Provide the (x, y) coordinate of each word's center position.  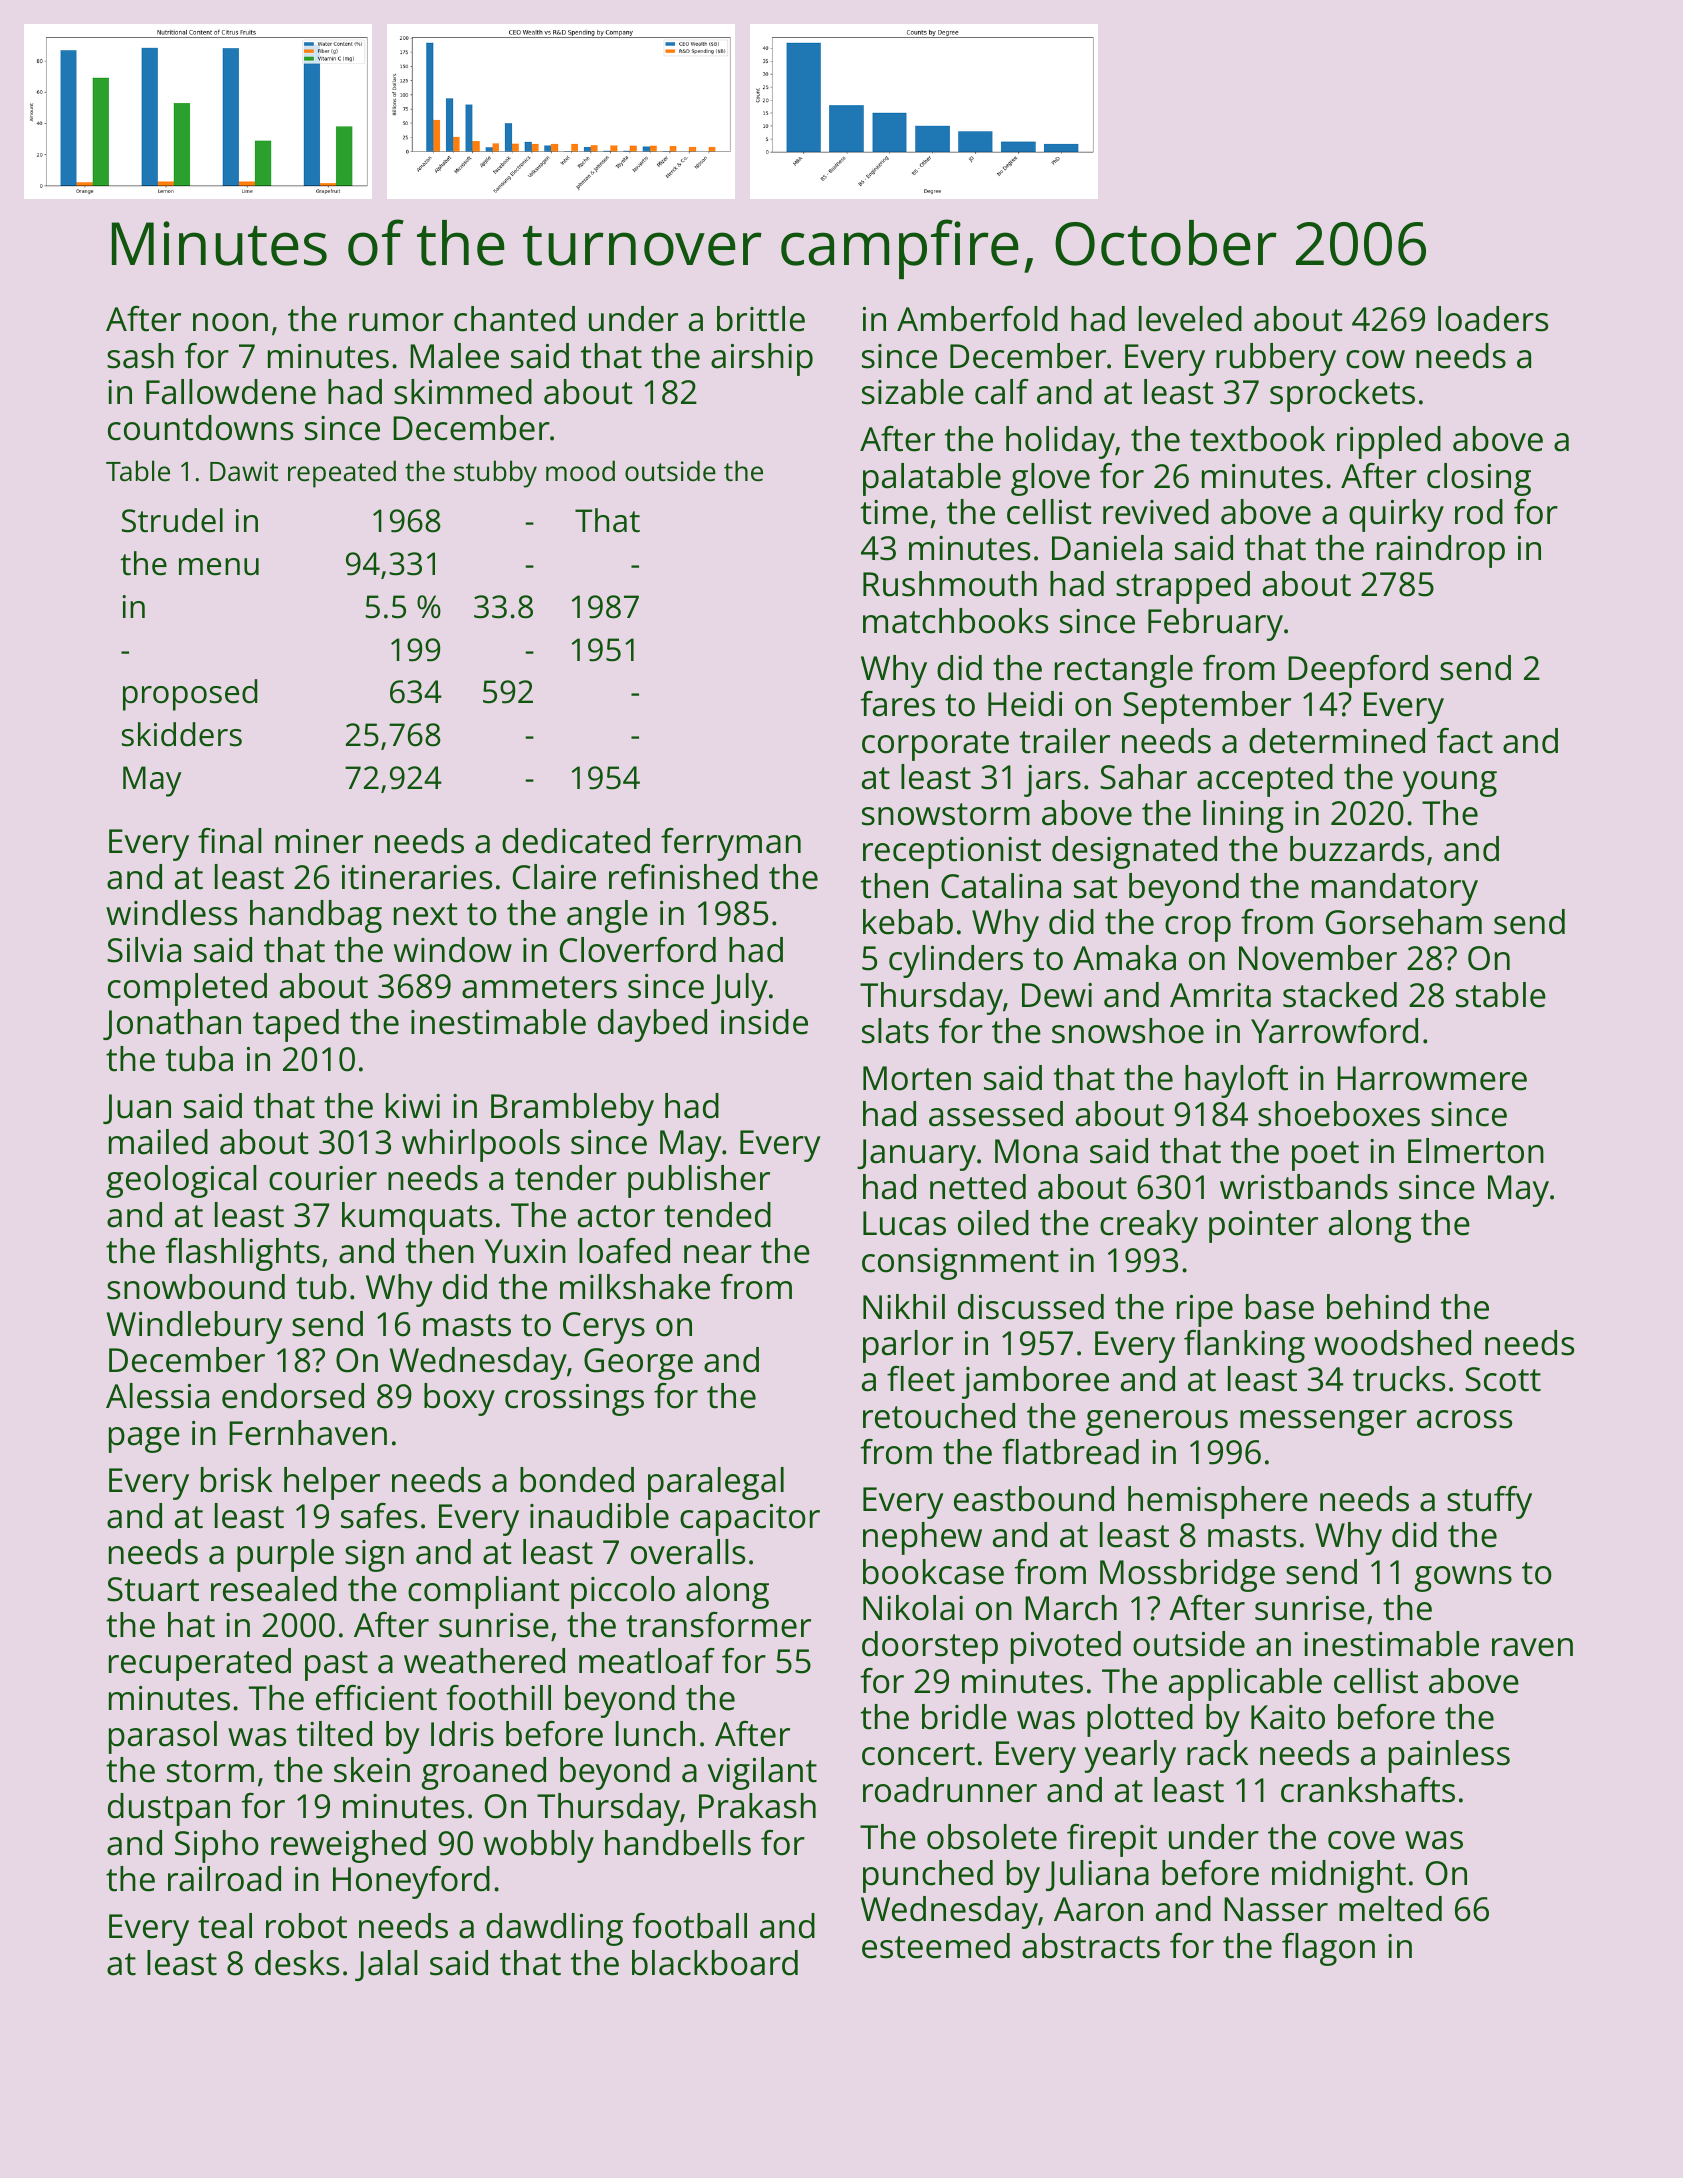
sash (140, 356)
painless (1449, 1756)
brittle (761, 319)
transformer (718, 1625)
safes (379, 1516)
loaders (1493, 319)
